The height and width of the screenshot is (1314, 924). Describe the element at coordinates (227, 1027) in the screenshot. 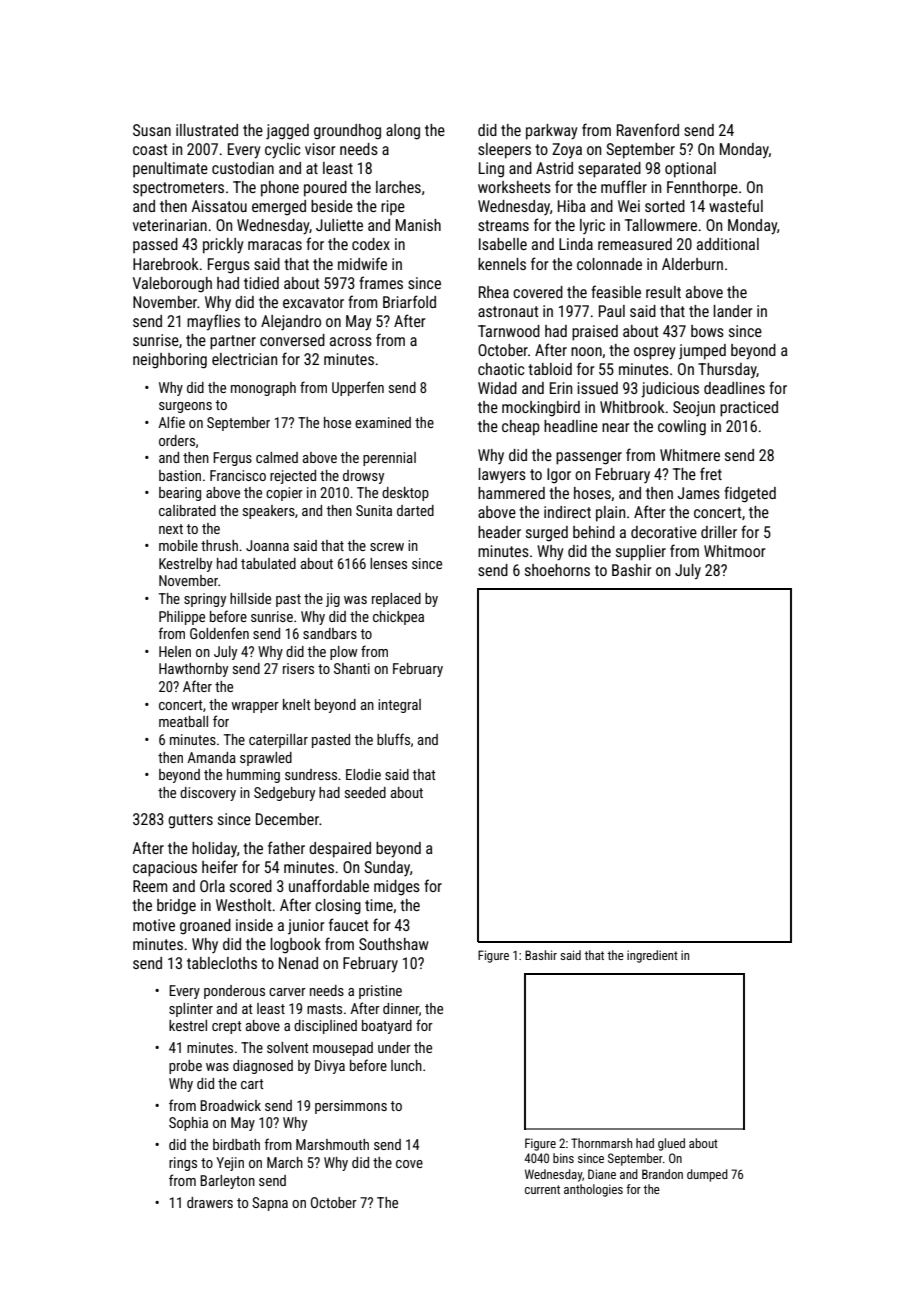

I see `crept` at that location.
